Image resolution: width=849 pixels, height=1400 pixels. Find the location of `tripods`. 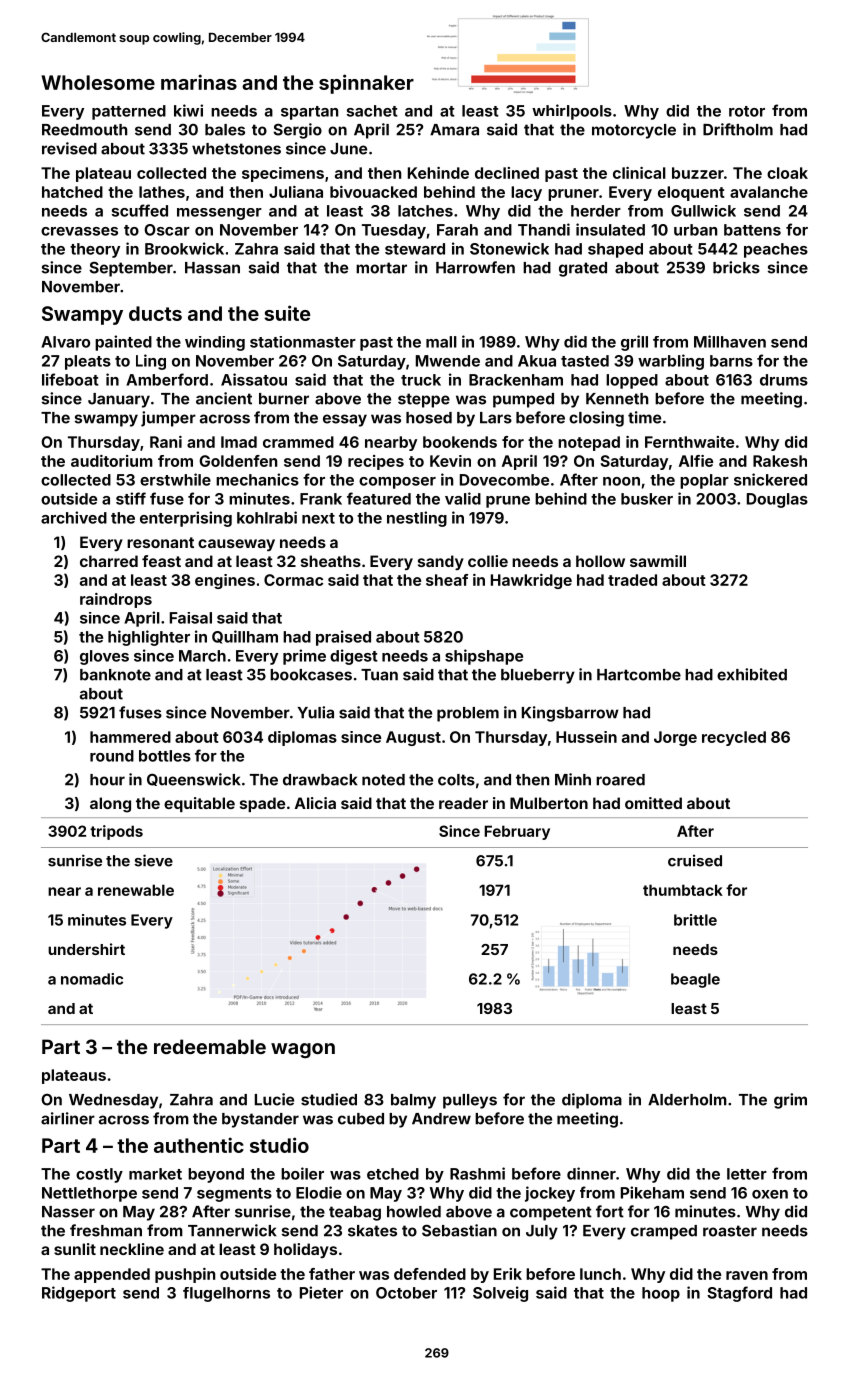

tripods is located at coordinates (116, 832).
